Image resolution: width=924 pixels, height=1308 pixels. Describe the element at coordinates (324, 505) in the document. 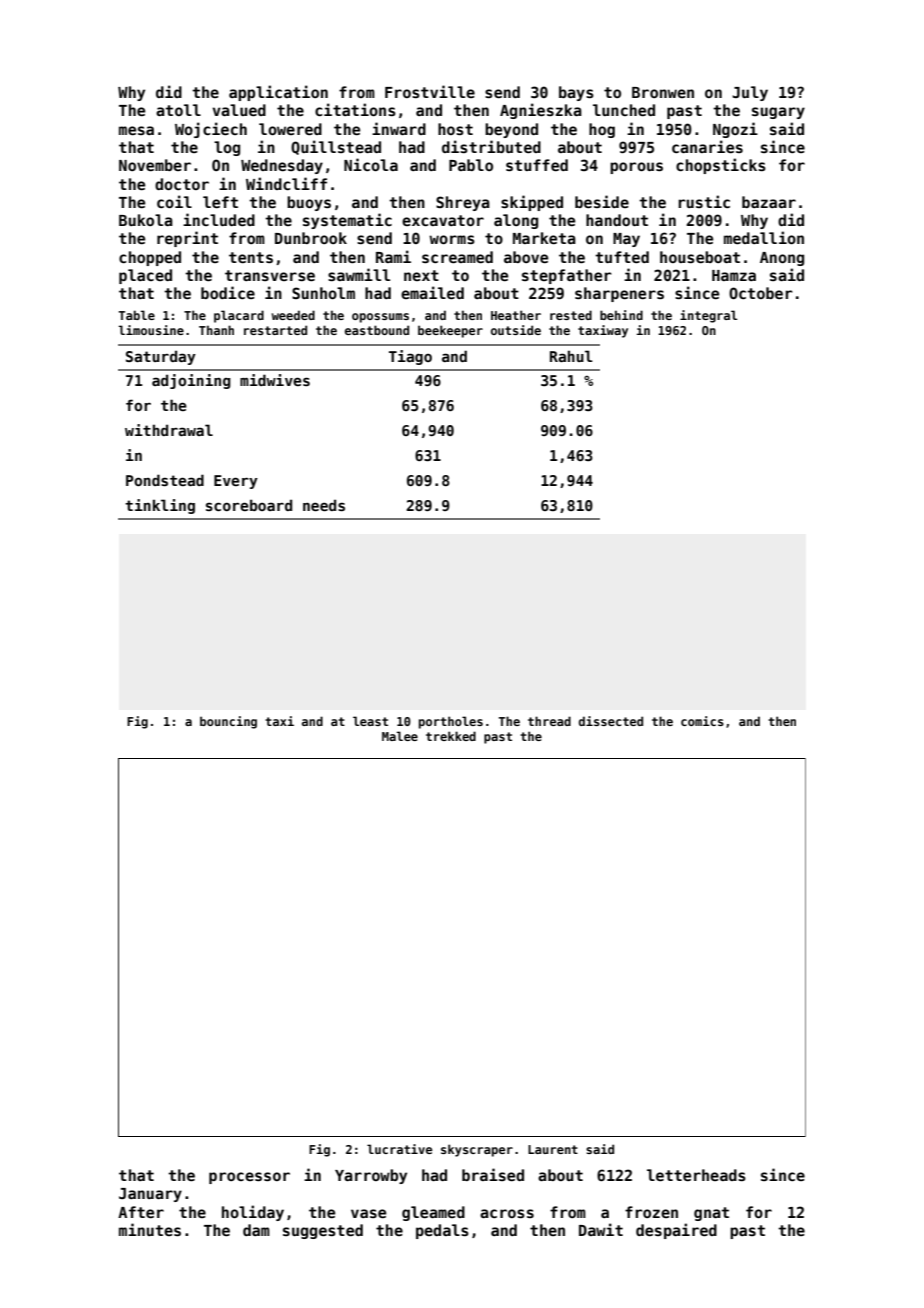

I see `needs` at that location.
